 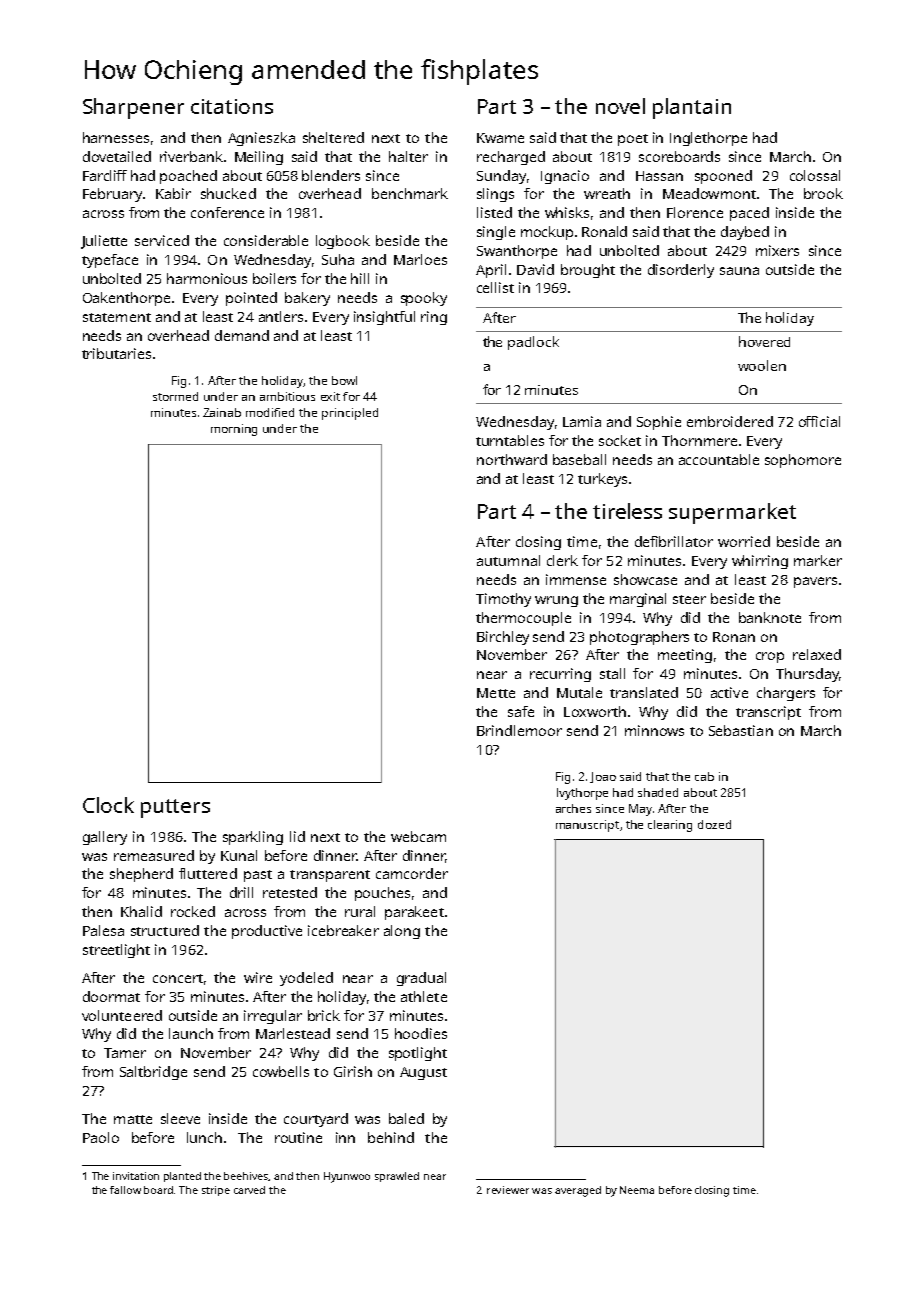 I want to click on sparkling, so click(x=253, y=838).
